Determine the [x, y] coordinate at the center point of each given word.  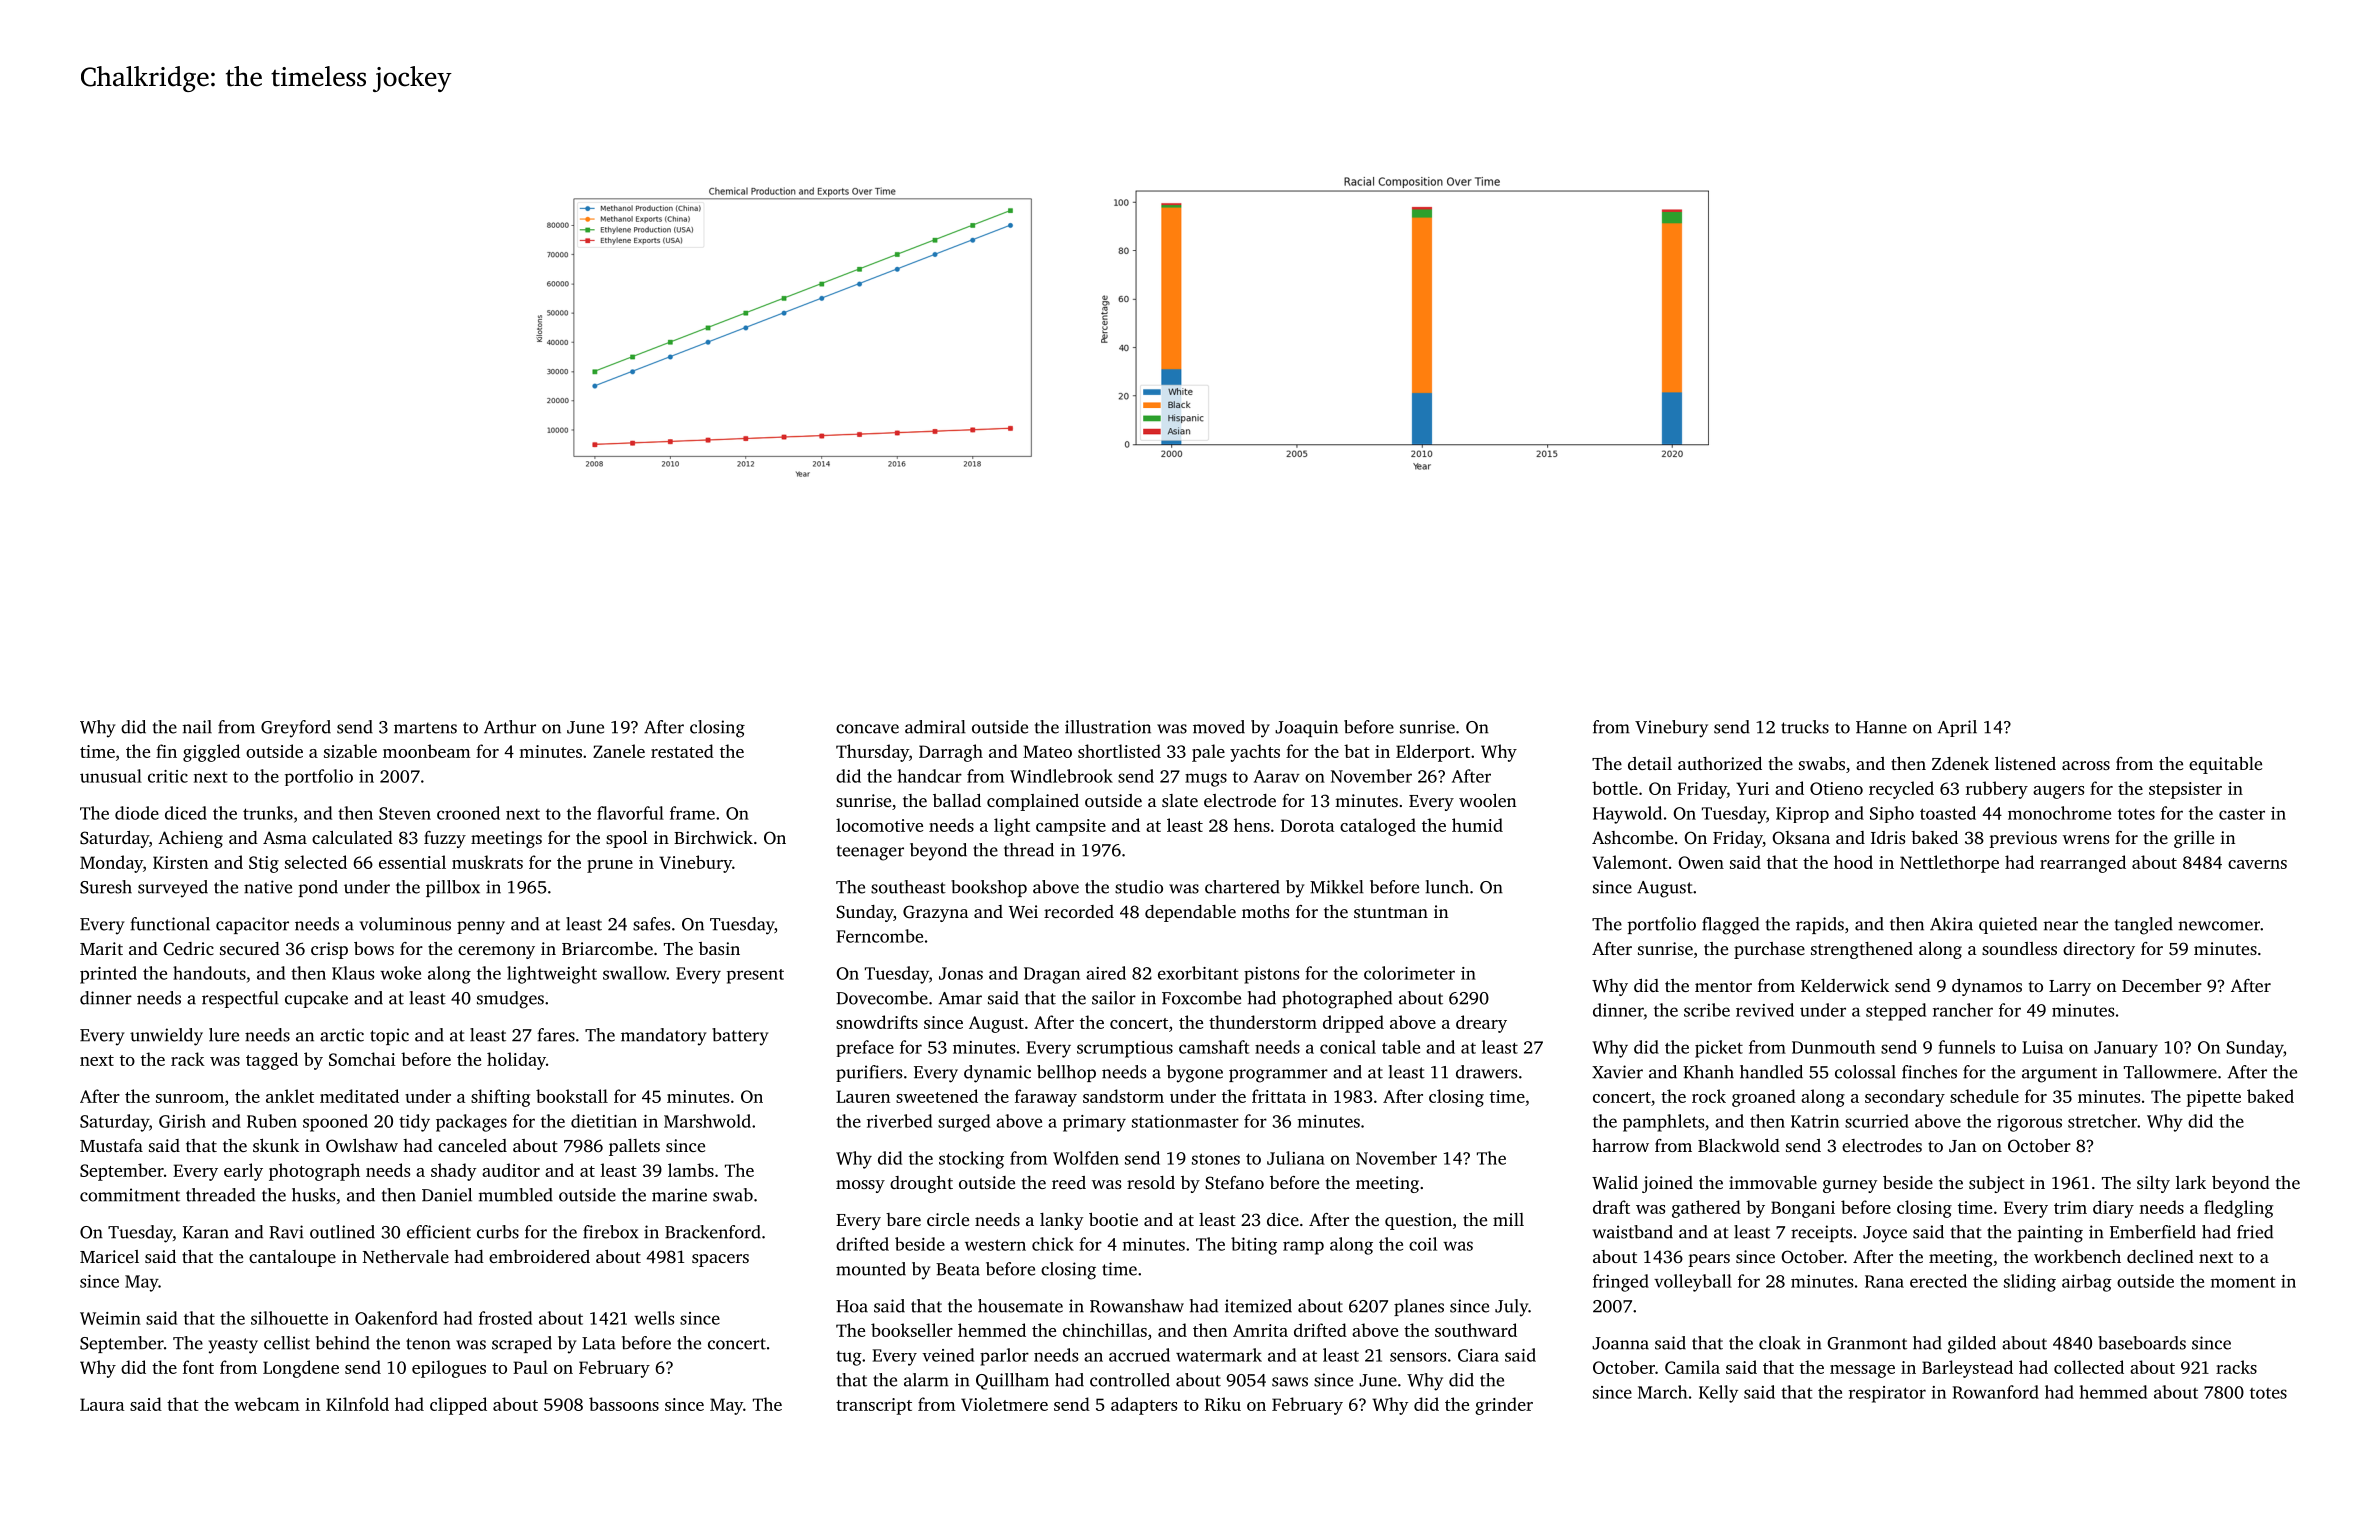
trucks [1805, 727]
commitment [130, 1195]
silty [2153, 1184]
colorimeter [1409, 973]
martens [425, 728]
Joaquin [1306, 728]
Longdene [301, 1369]
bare [903, 1219]
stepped [1896, 1012]
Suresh [106, 887]
